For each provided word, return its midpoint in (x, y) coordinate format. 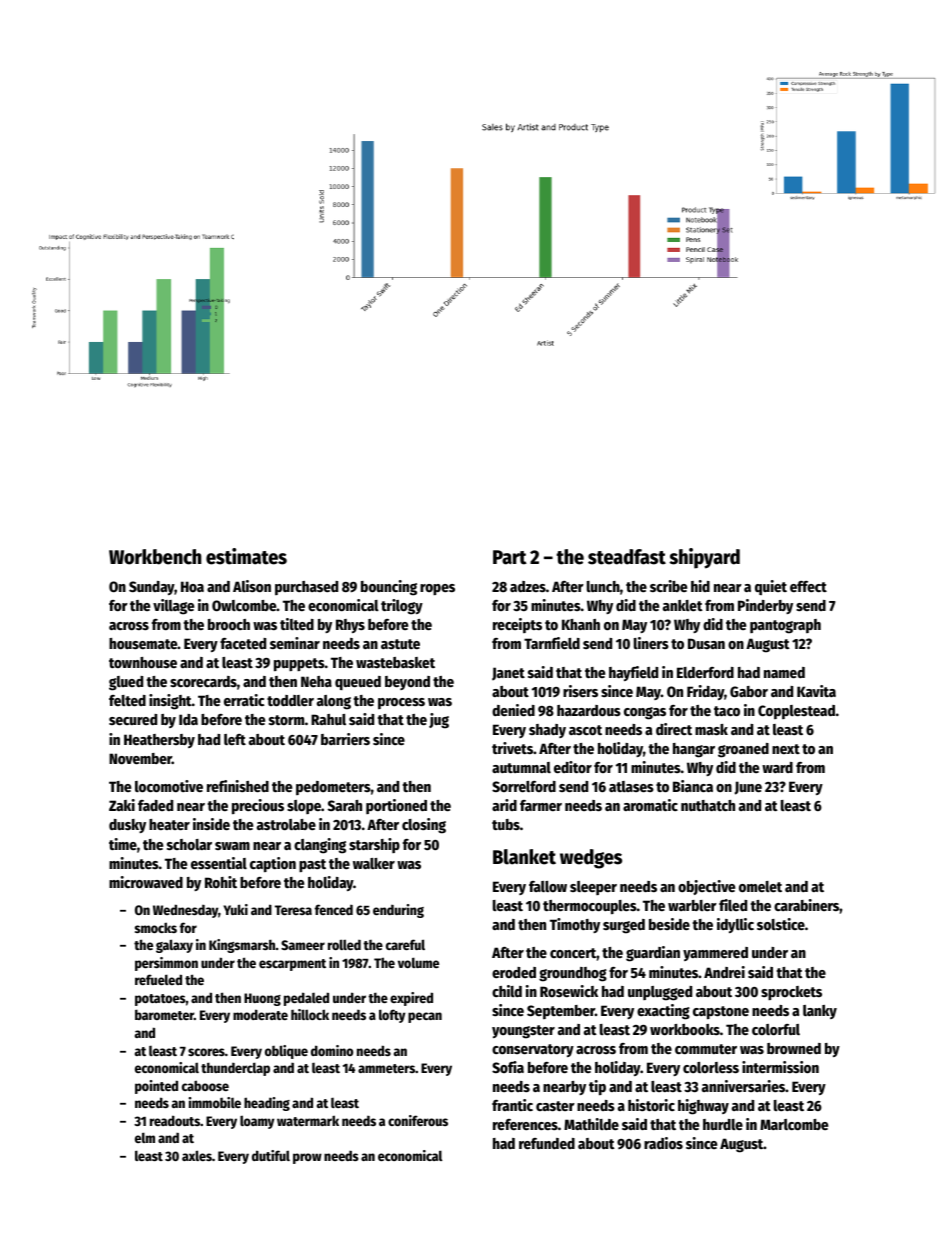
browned (794, 1048)
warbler (692, 905)
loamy (257, 1122)
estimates (246, 556)
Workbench (155, 557)
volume (418, 962)
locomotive (169, 786)
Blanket (524, 857)
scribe (668, 586)
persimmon (166, 964)
